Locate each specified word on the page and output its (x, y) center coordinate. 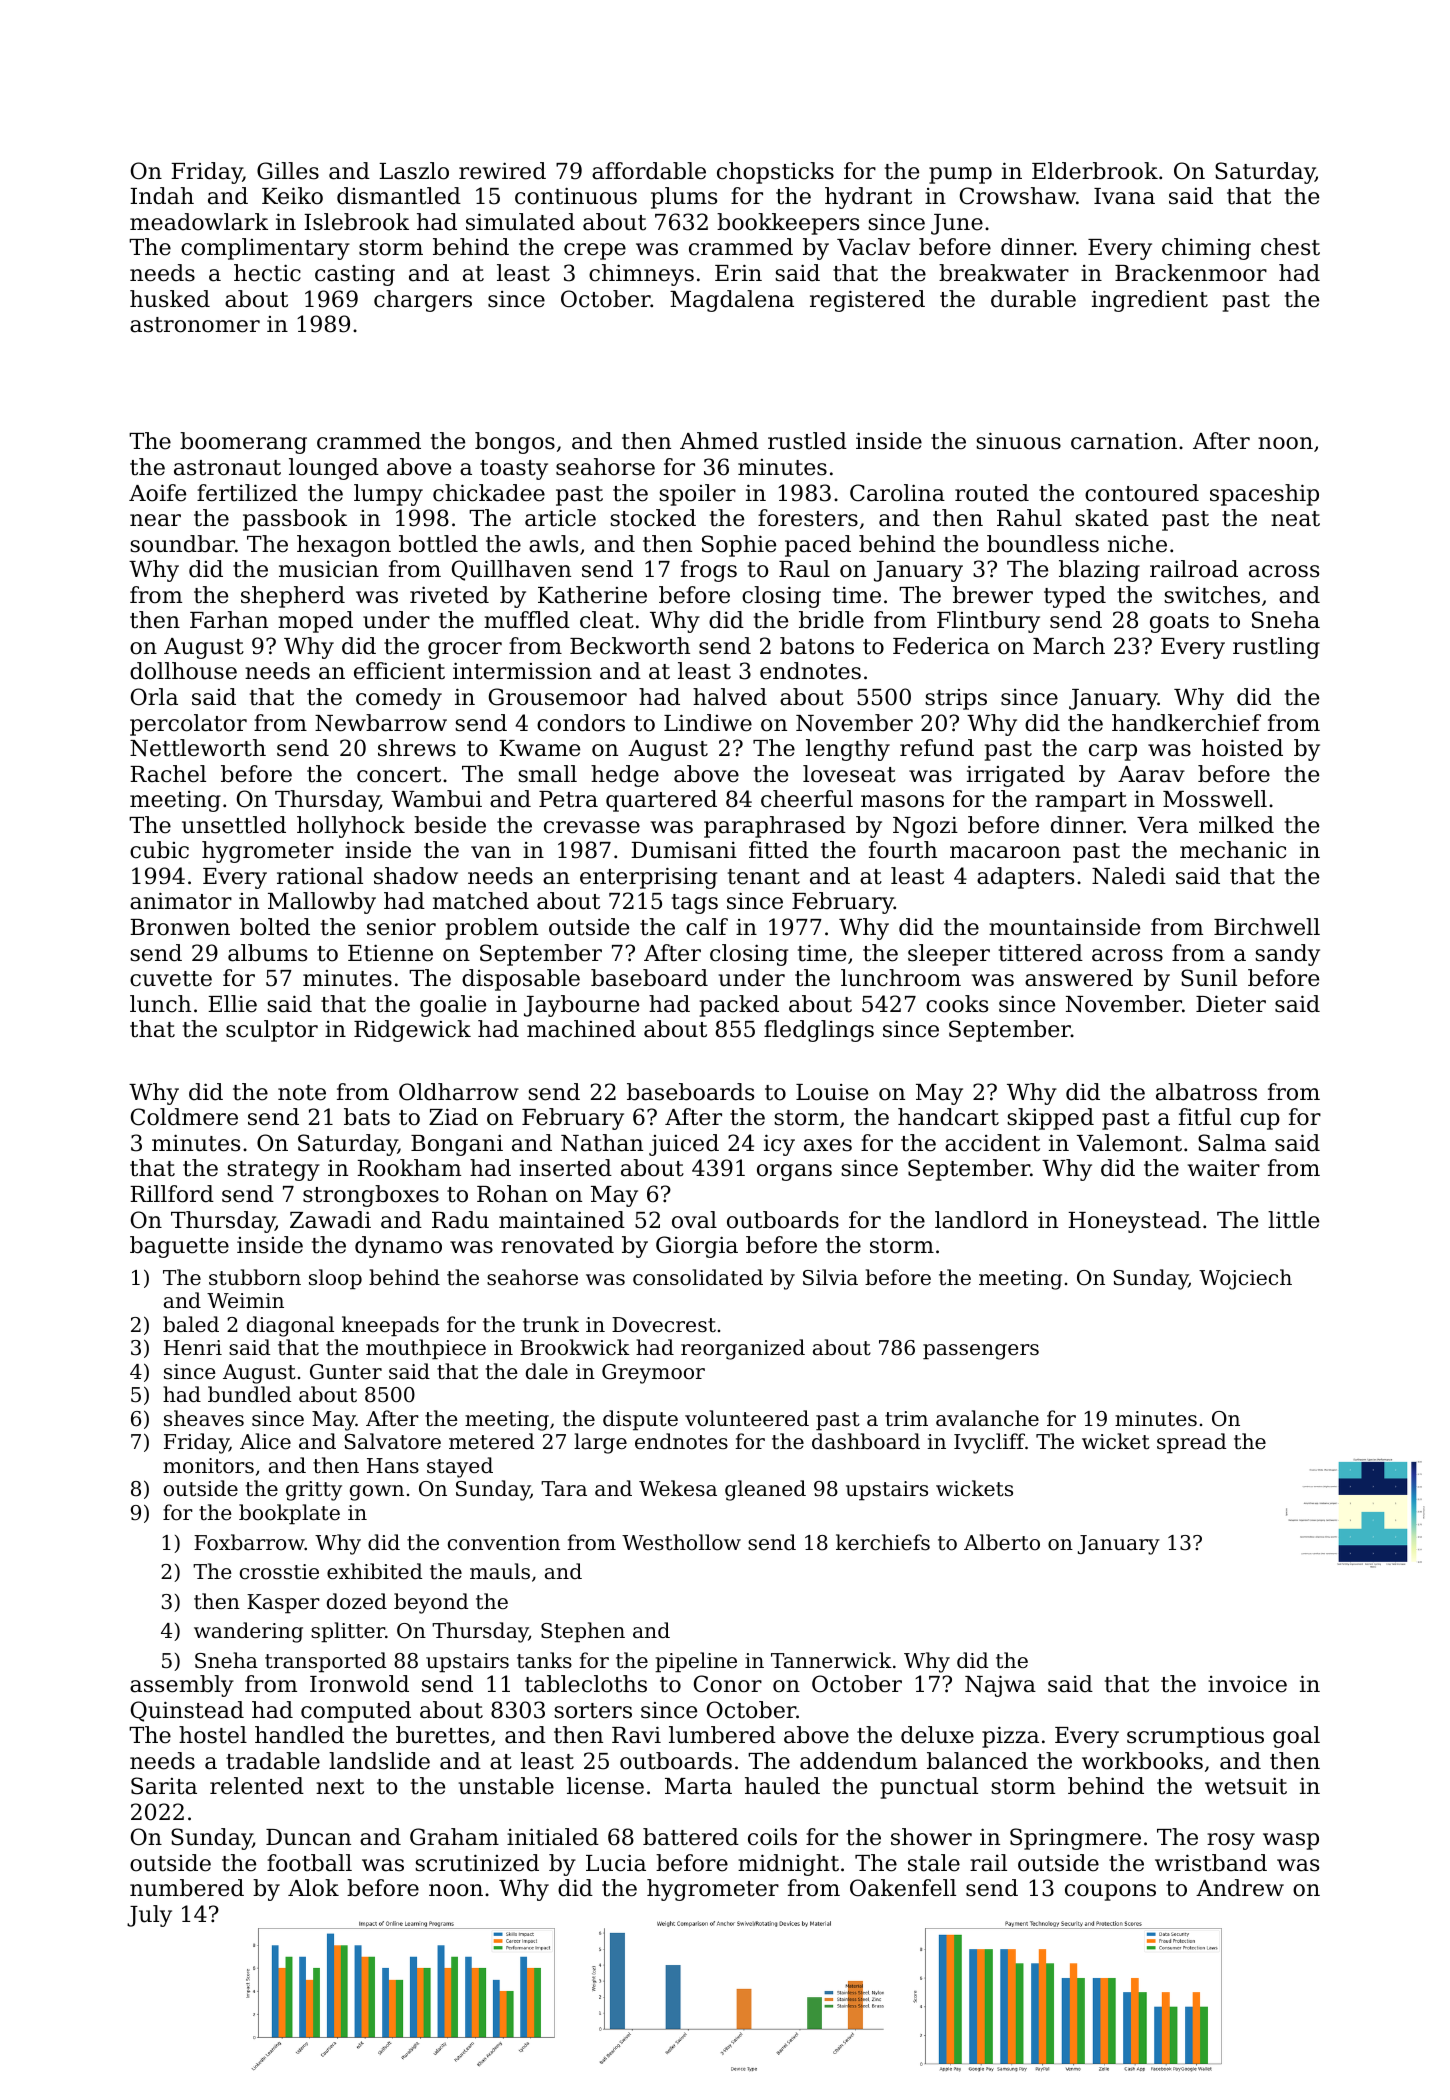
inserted (566, 1168)
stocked (653, 518)
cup (1260, 1121)
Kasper (283, 1604)
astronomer (195, 325)
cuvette (171, 979)
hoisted (1242, 748)
